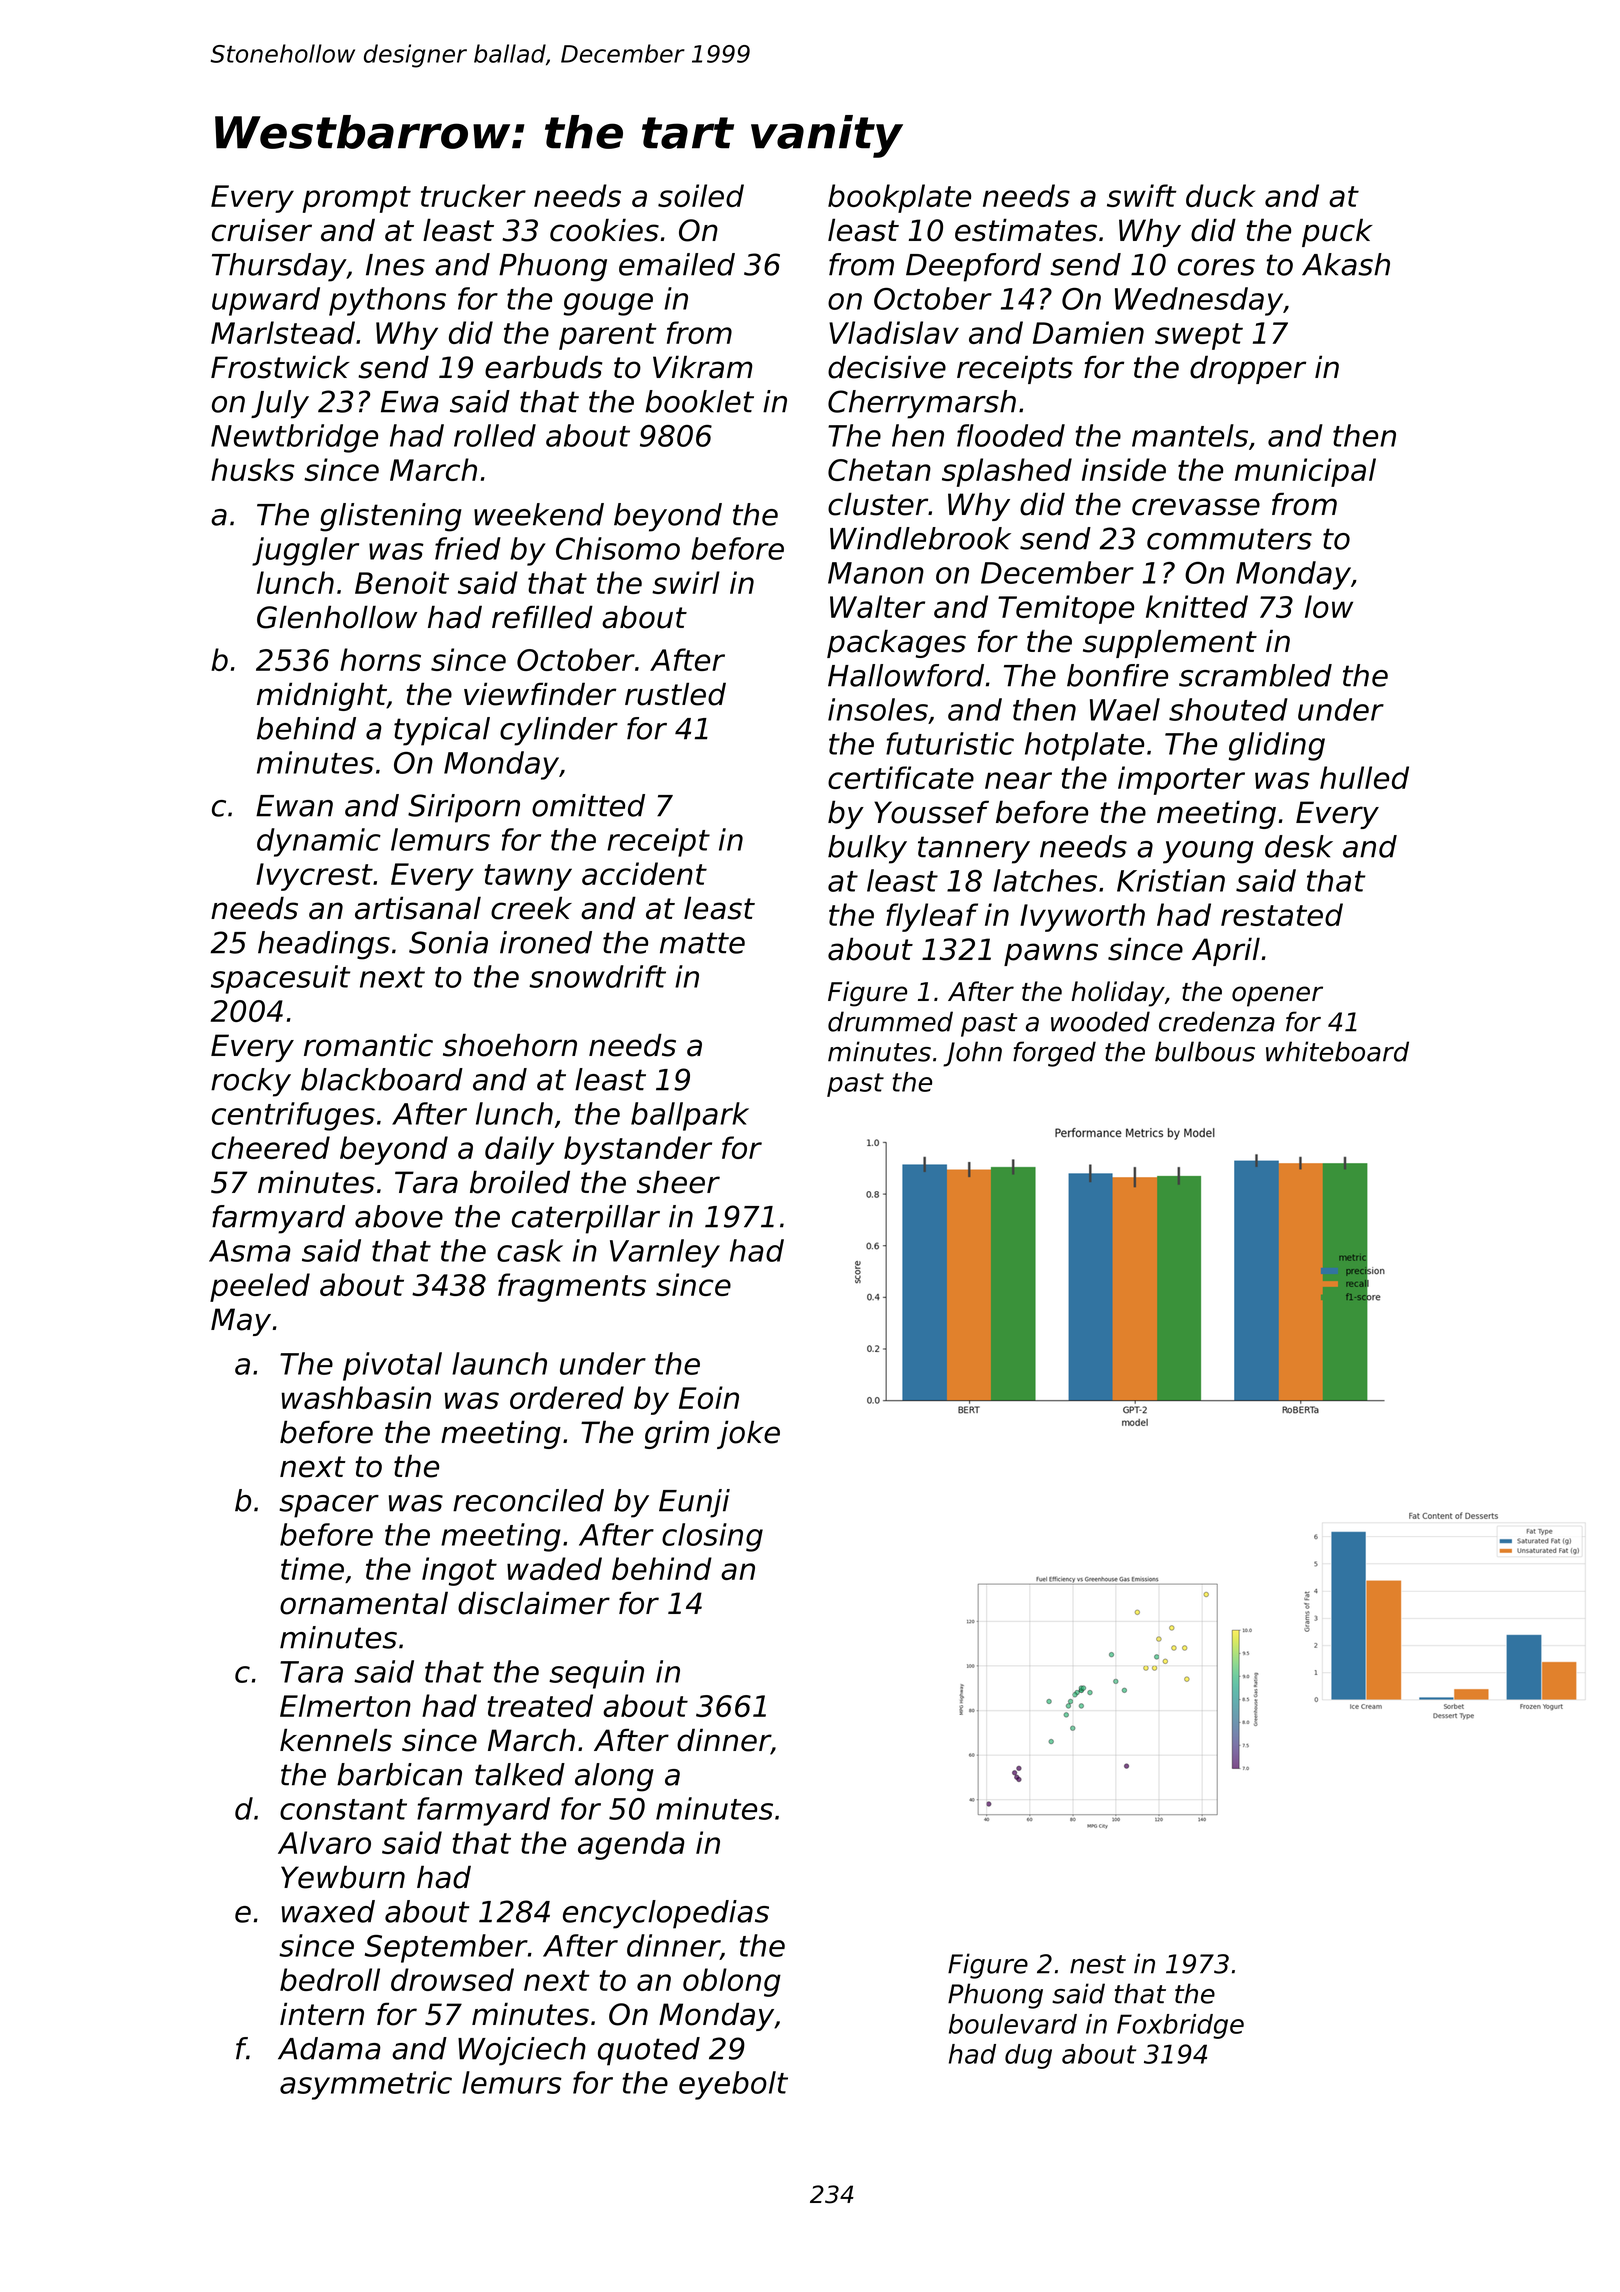  I want to click on joke, so click(748, 1434).
